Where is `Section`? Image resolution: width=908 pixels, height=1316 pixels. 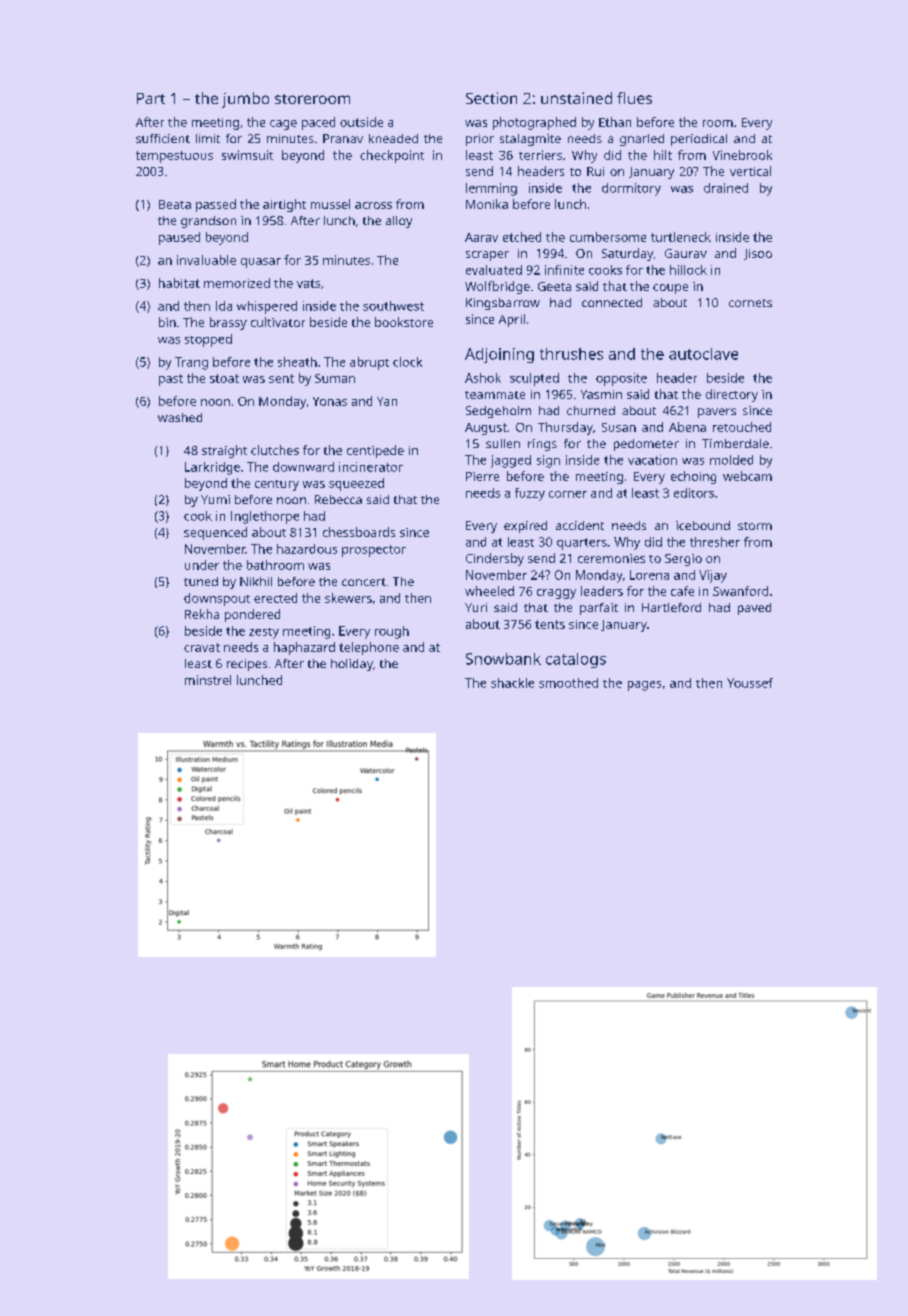
Section is located at coordinates (491, 98).
